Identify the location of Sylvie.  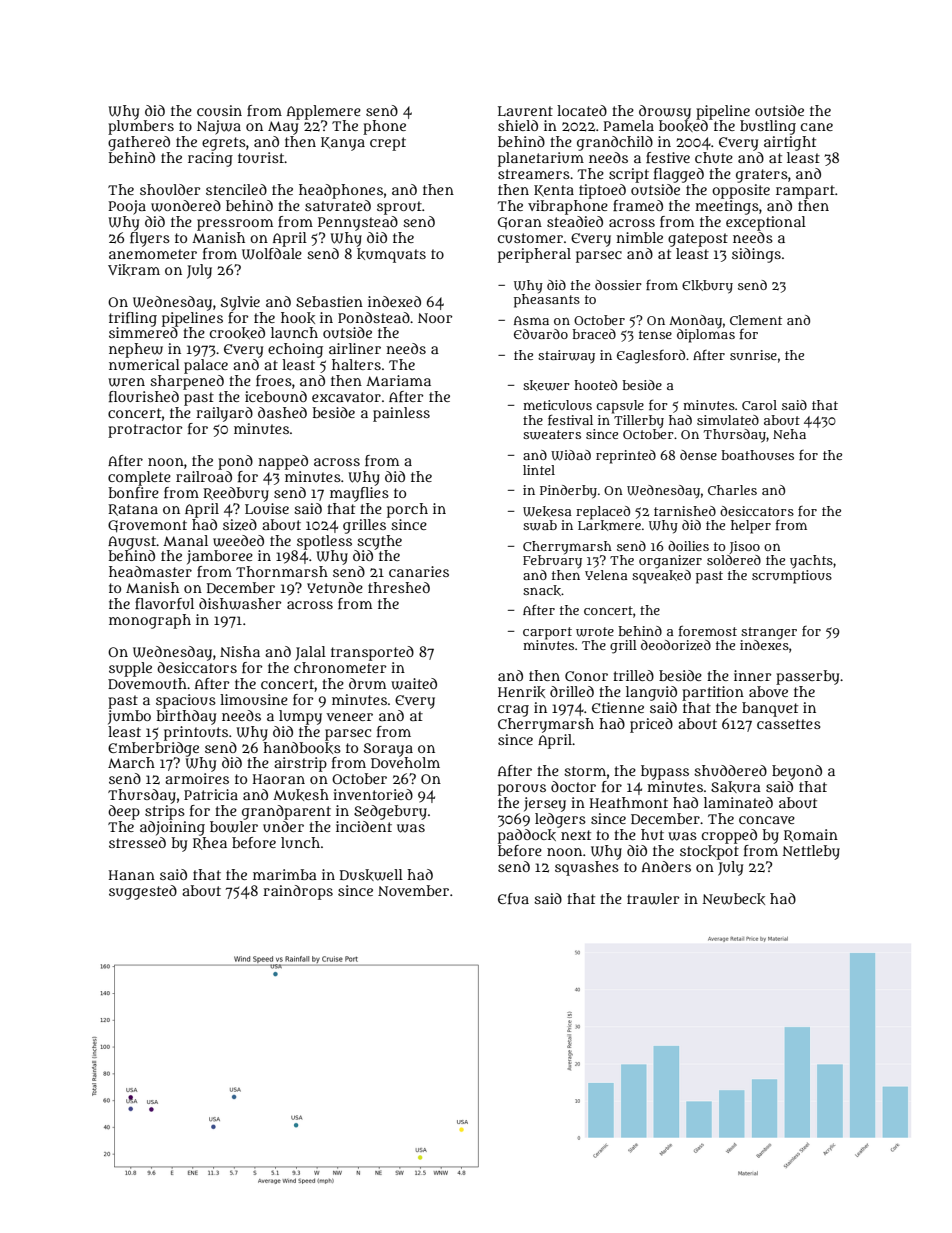
(240, 303).
